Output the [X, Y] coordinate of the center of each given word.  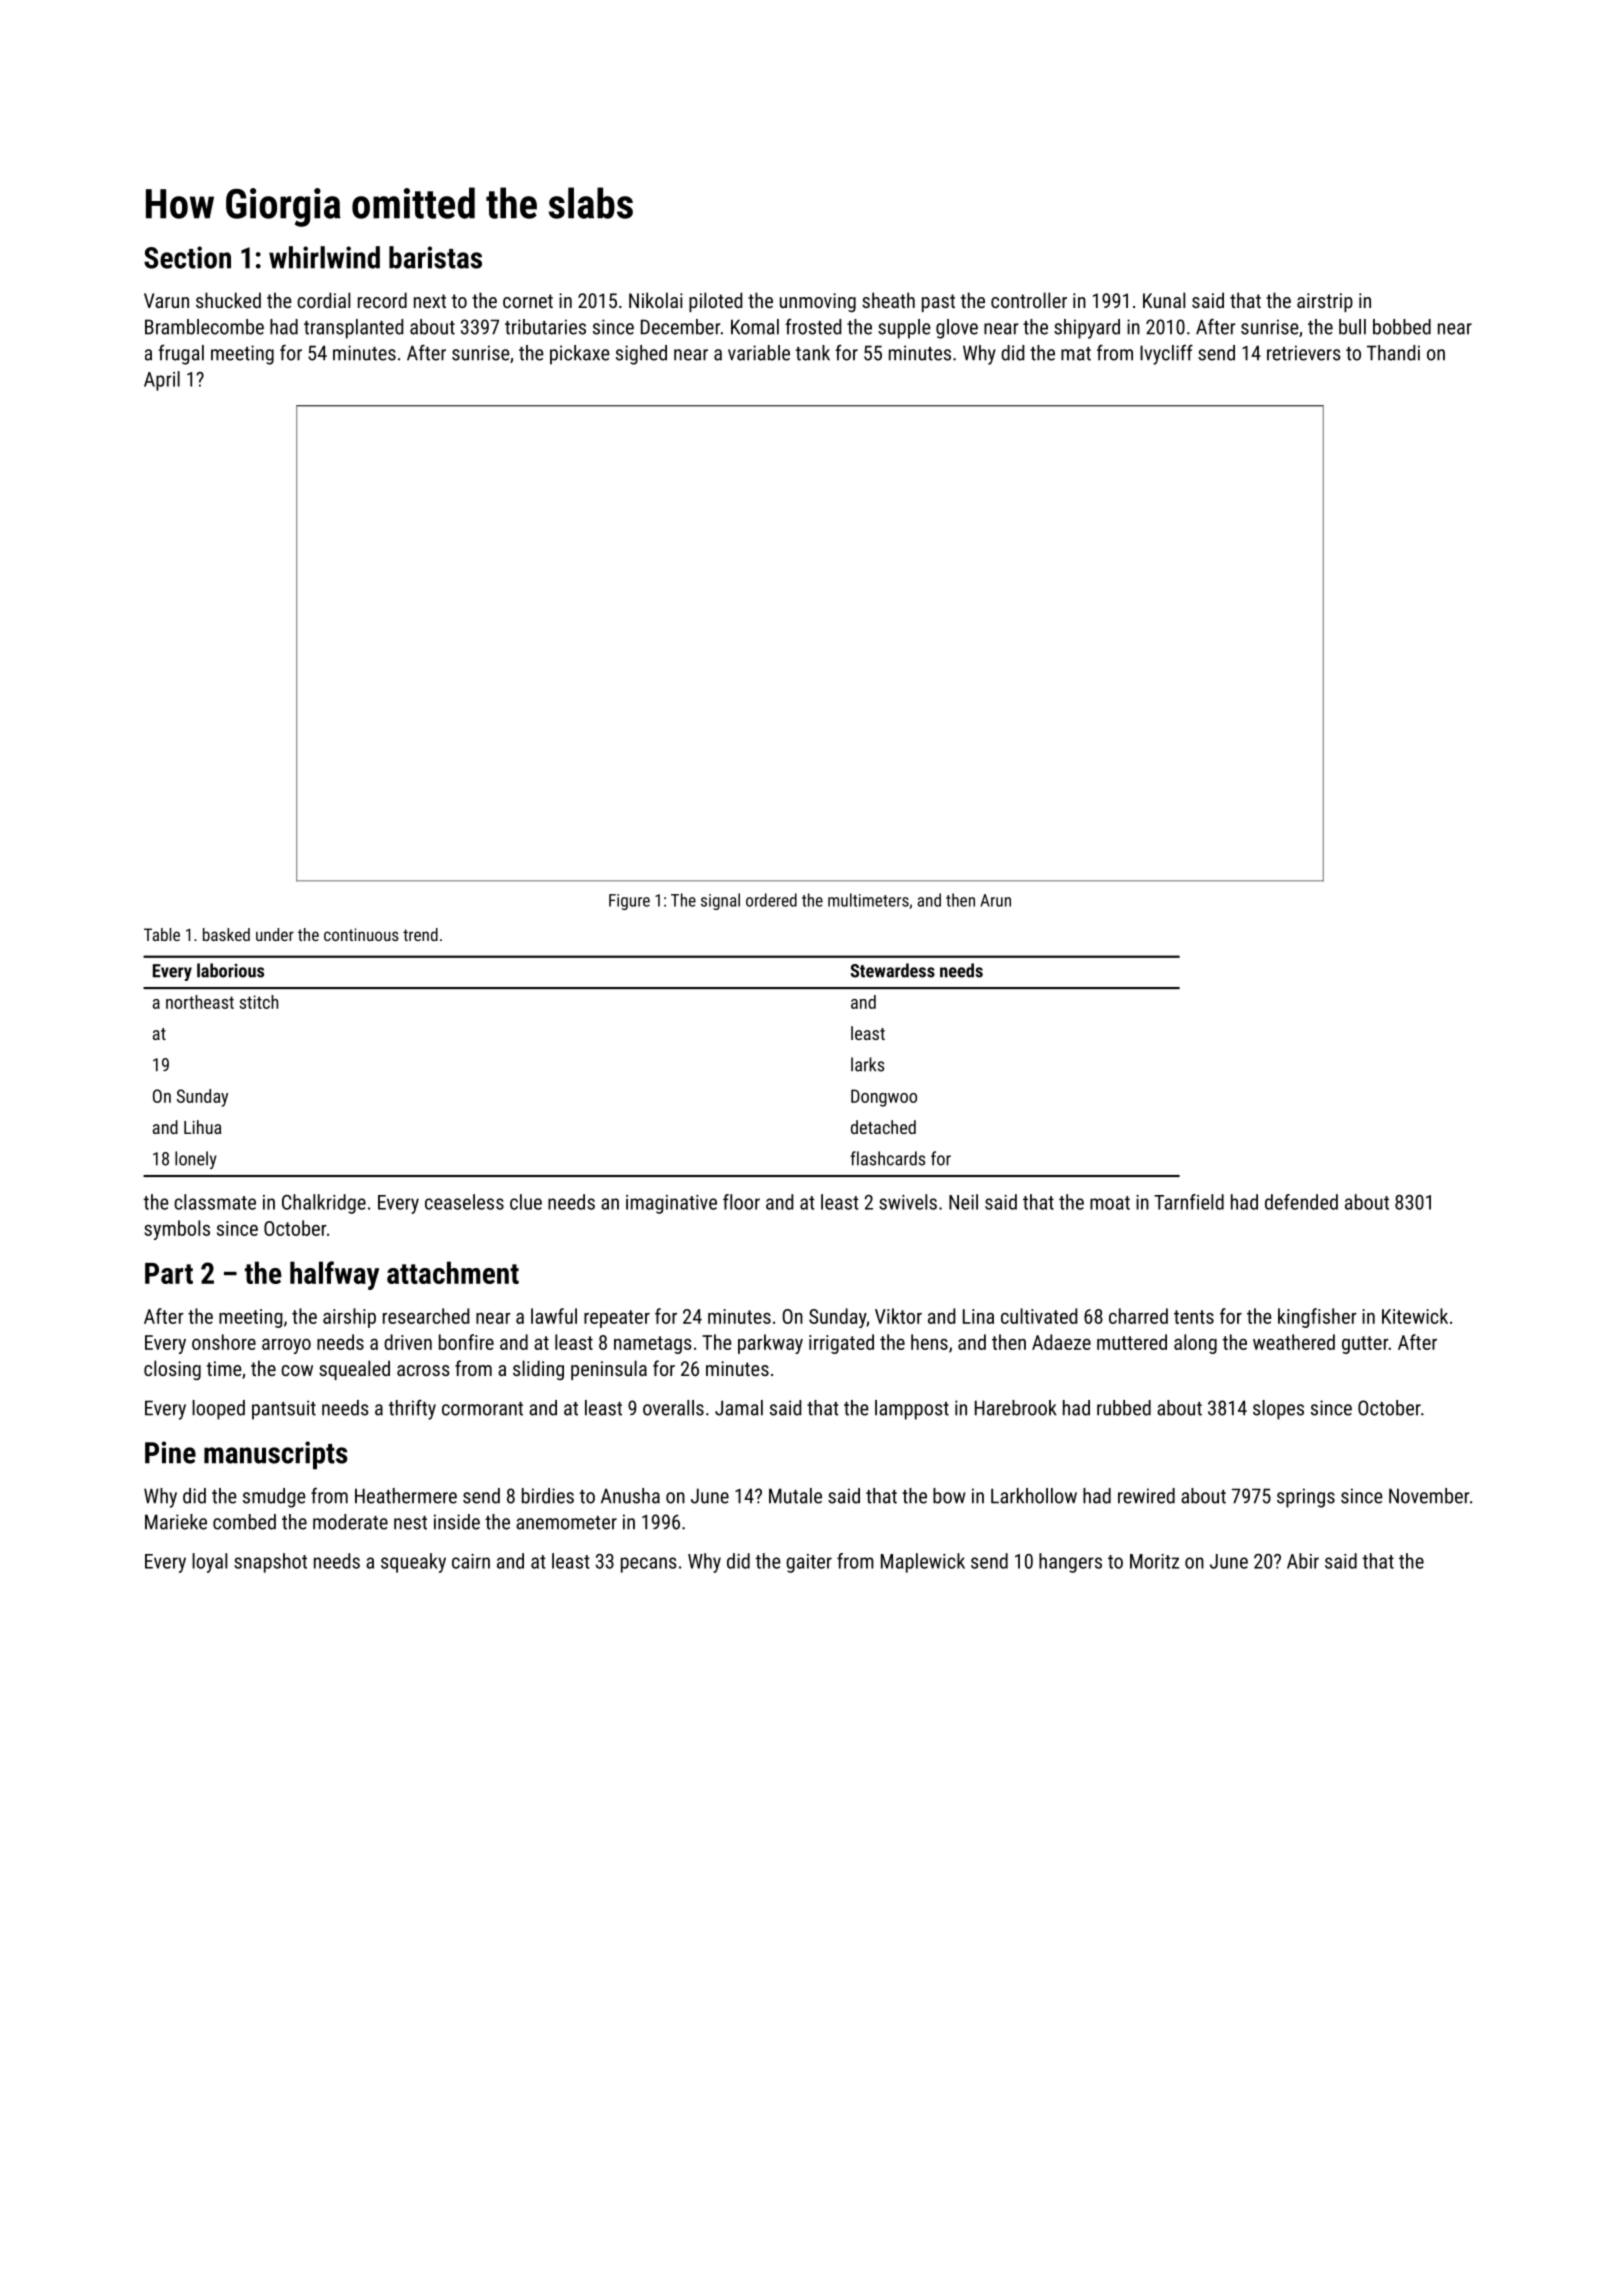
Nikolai [656, 300]
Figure [629, 902]
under [275, 934]
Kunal [1164, 300]
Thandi [1393, 353]
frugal [181, 354]
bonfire [466, 1342]
